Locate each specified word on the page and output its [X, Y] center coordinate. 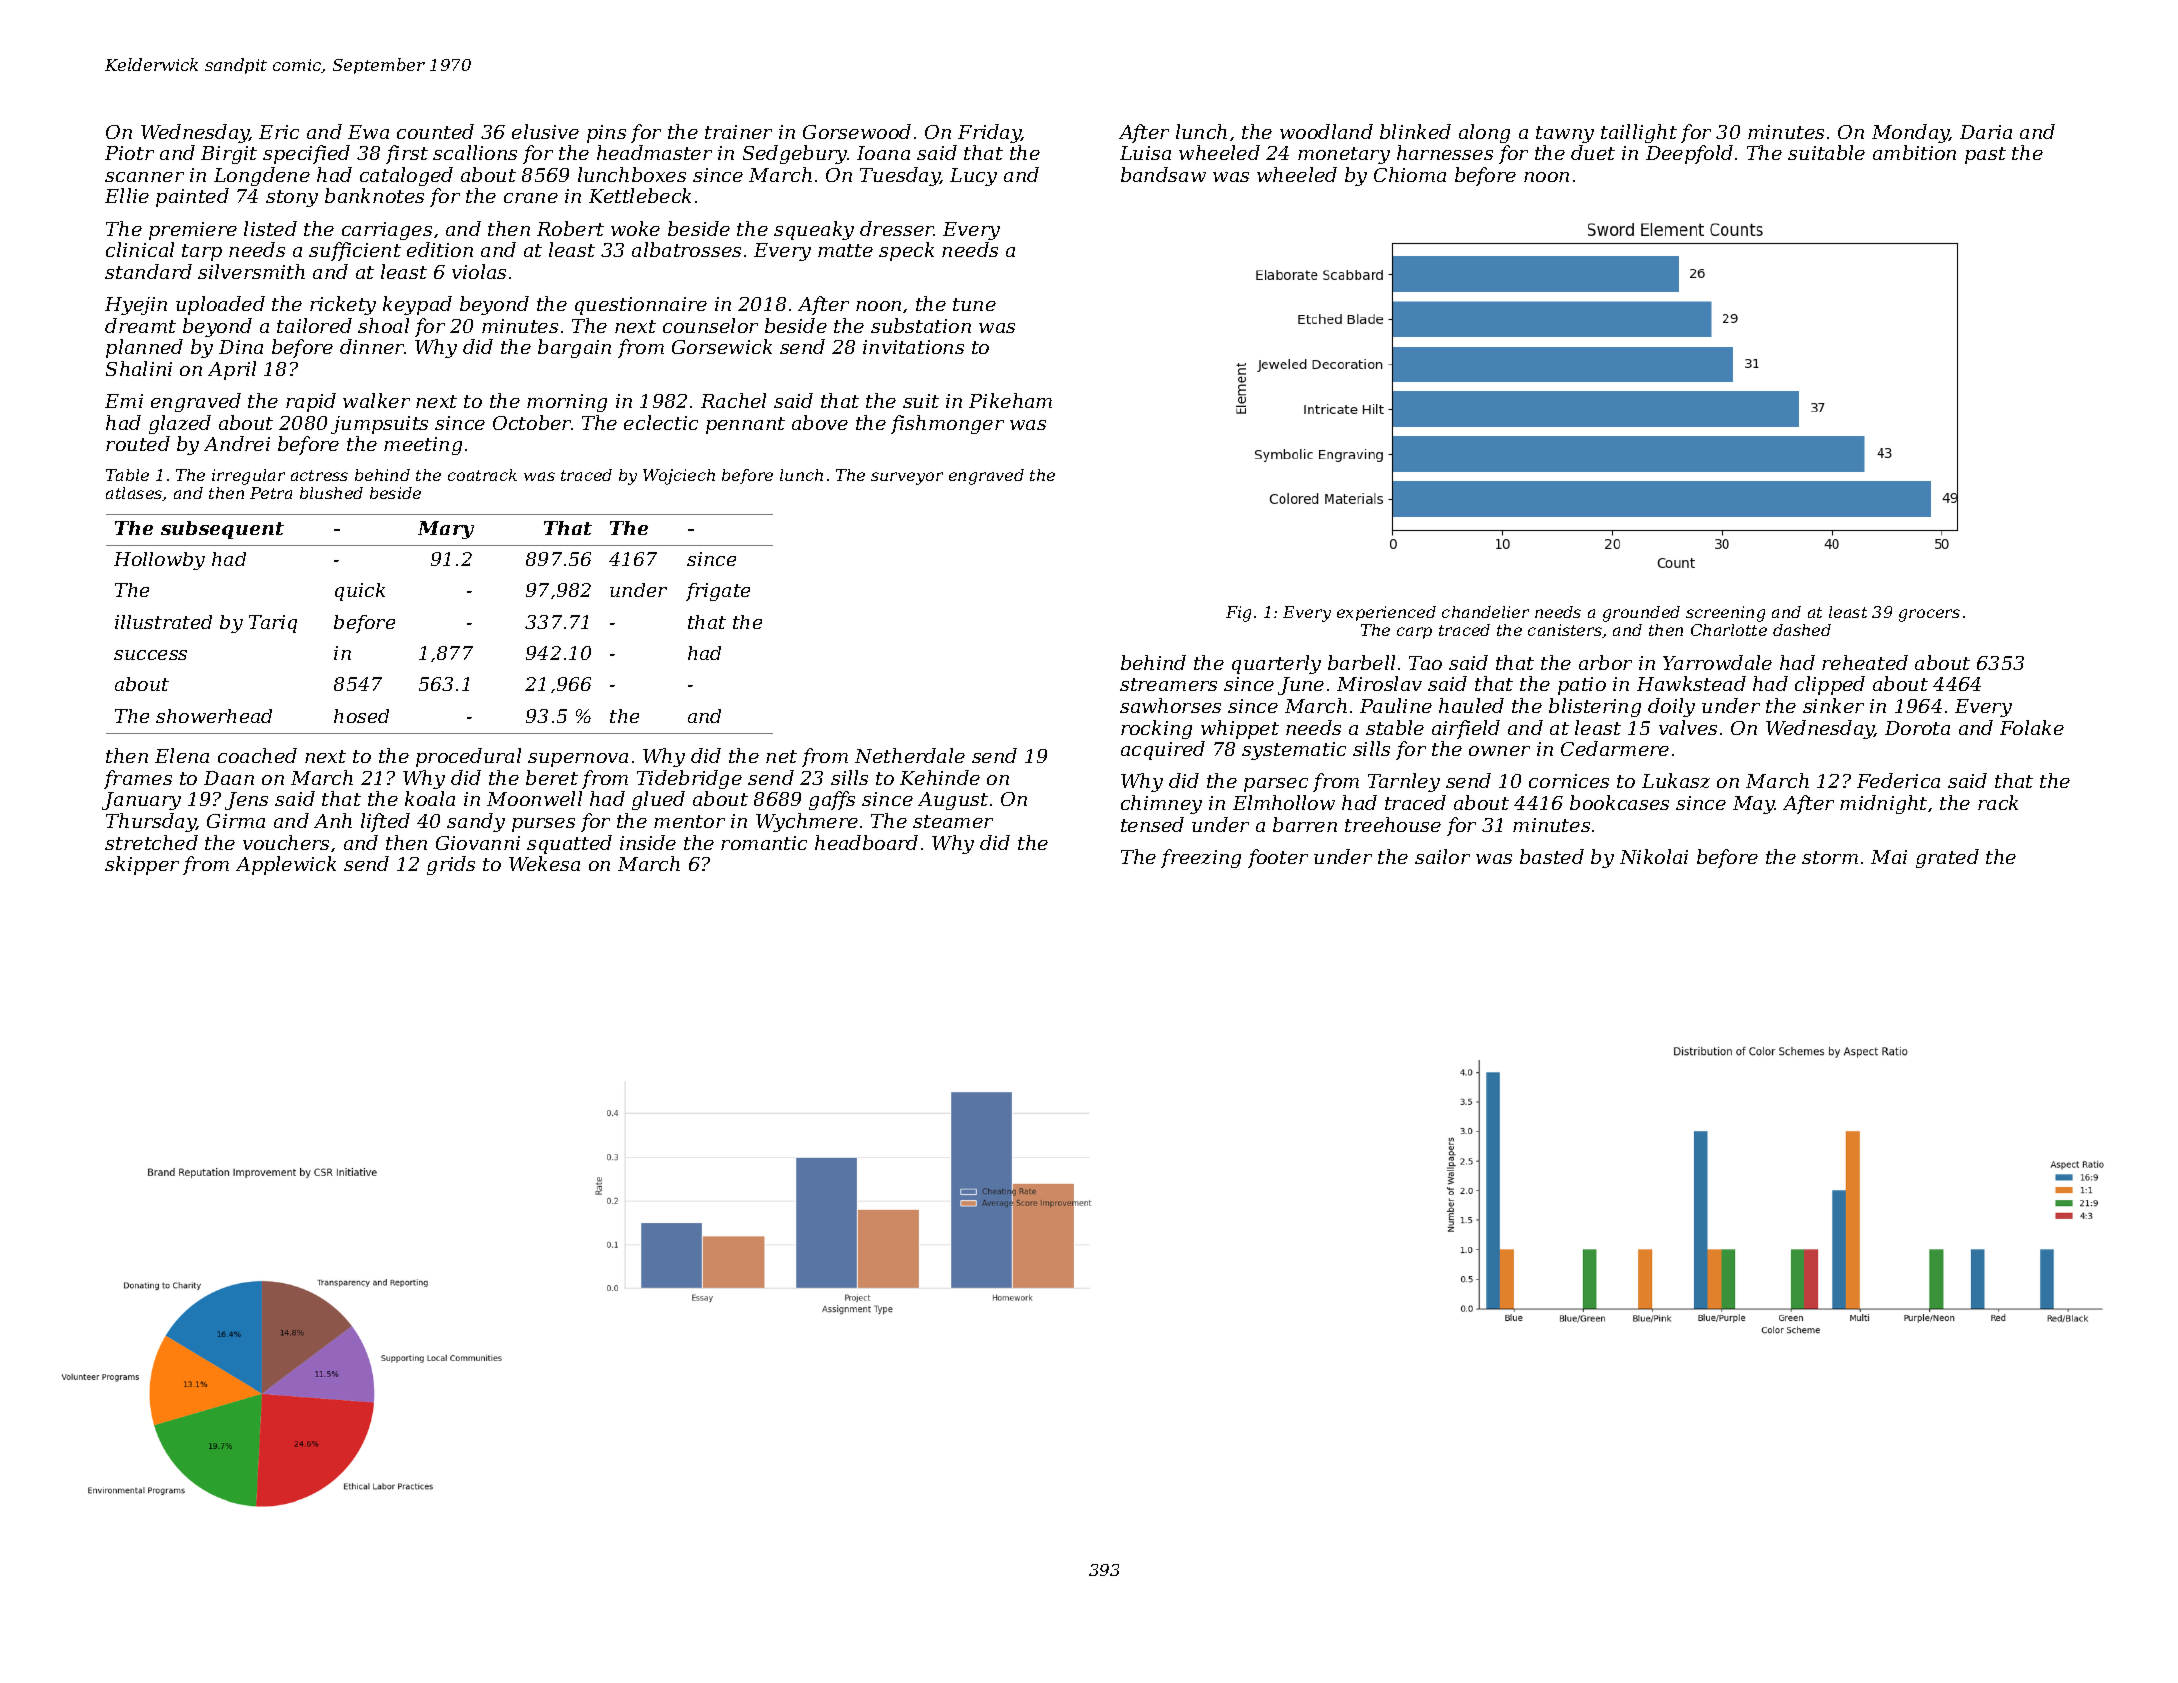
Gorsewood [857, 131]
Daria [1986, 132]
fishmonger [947, 424]
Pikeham [1010, 400]
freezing [1201, 858]
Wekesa [544, 863]
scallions [475, 152]
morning [567, 403]
